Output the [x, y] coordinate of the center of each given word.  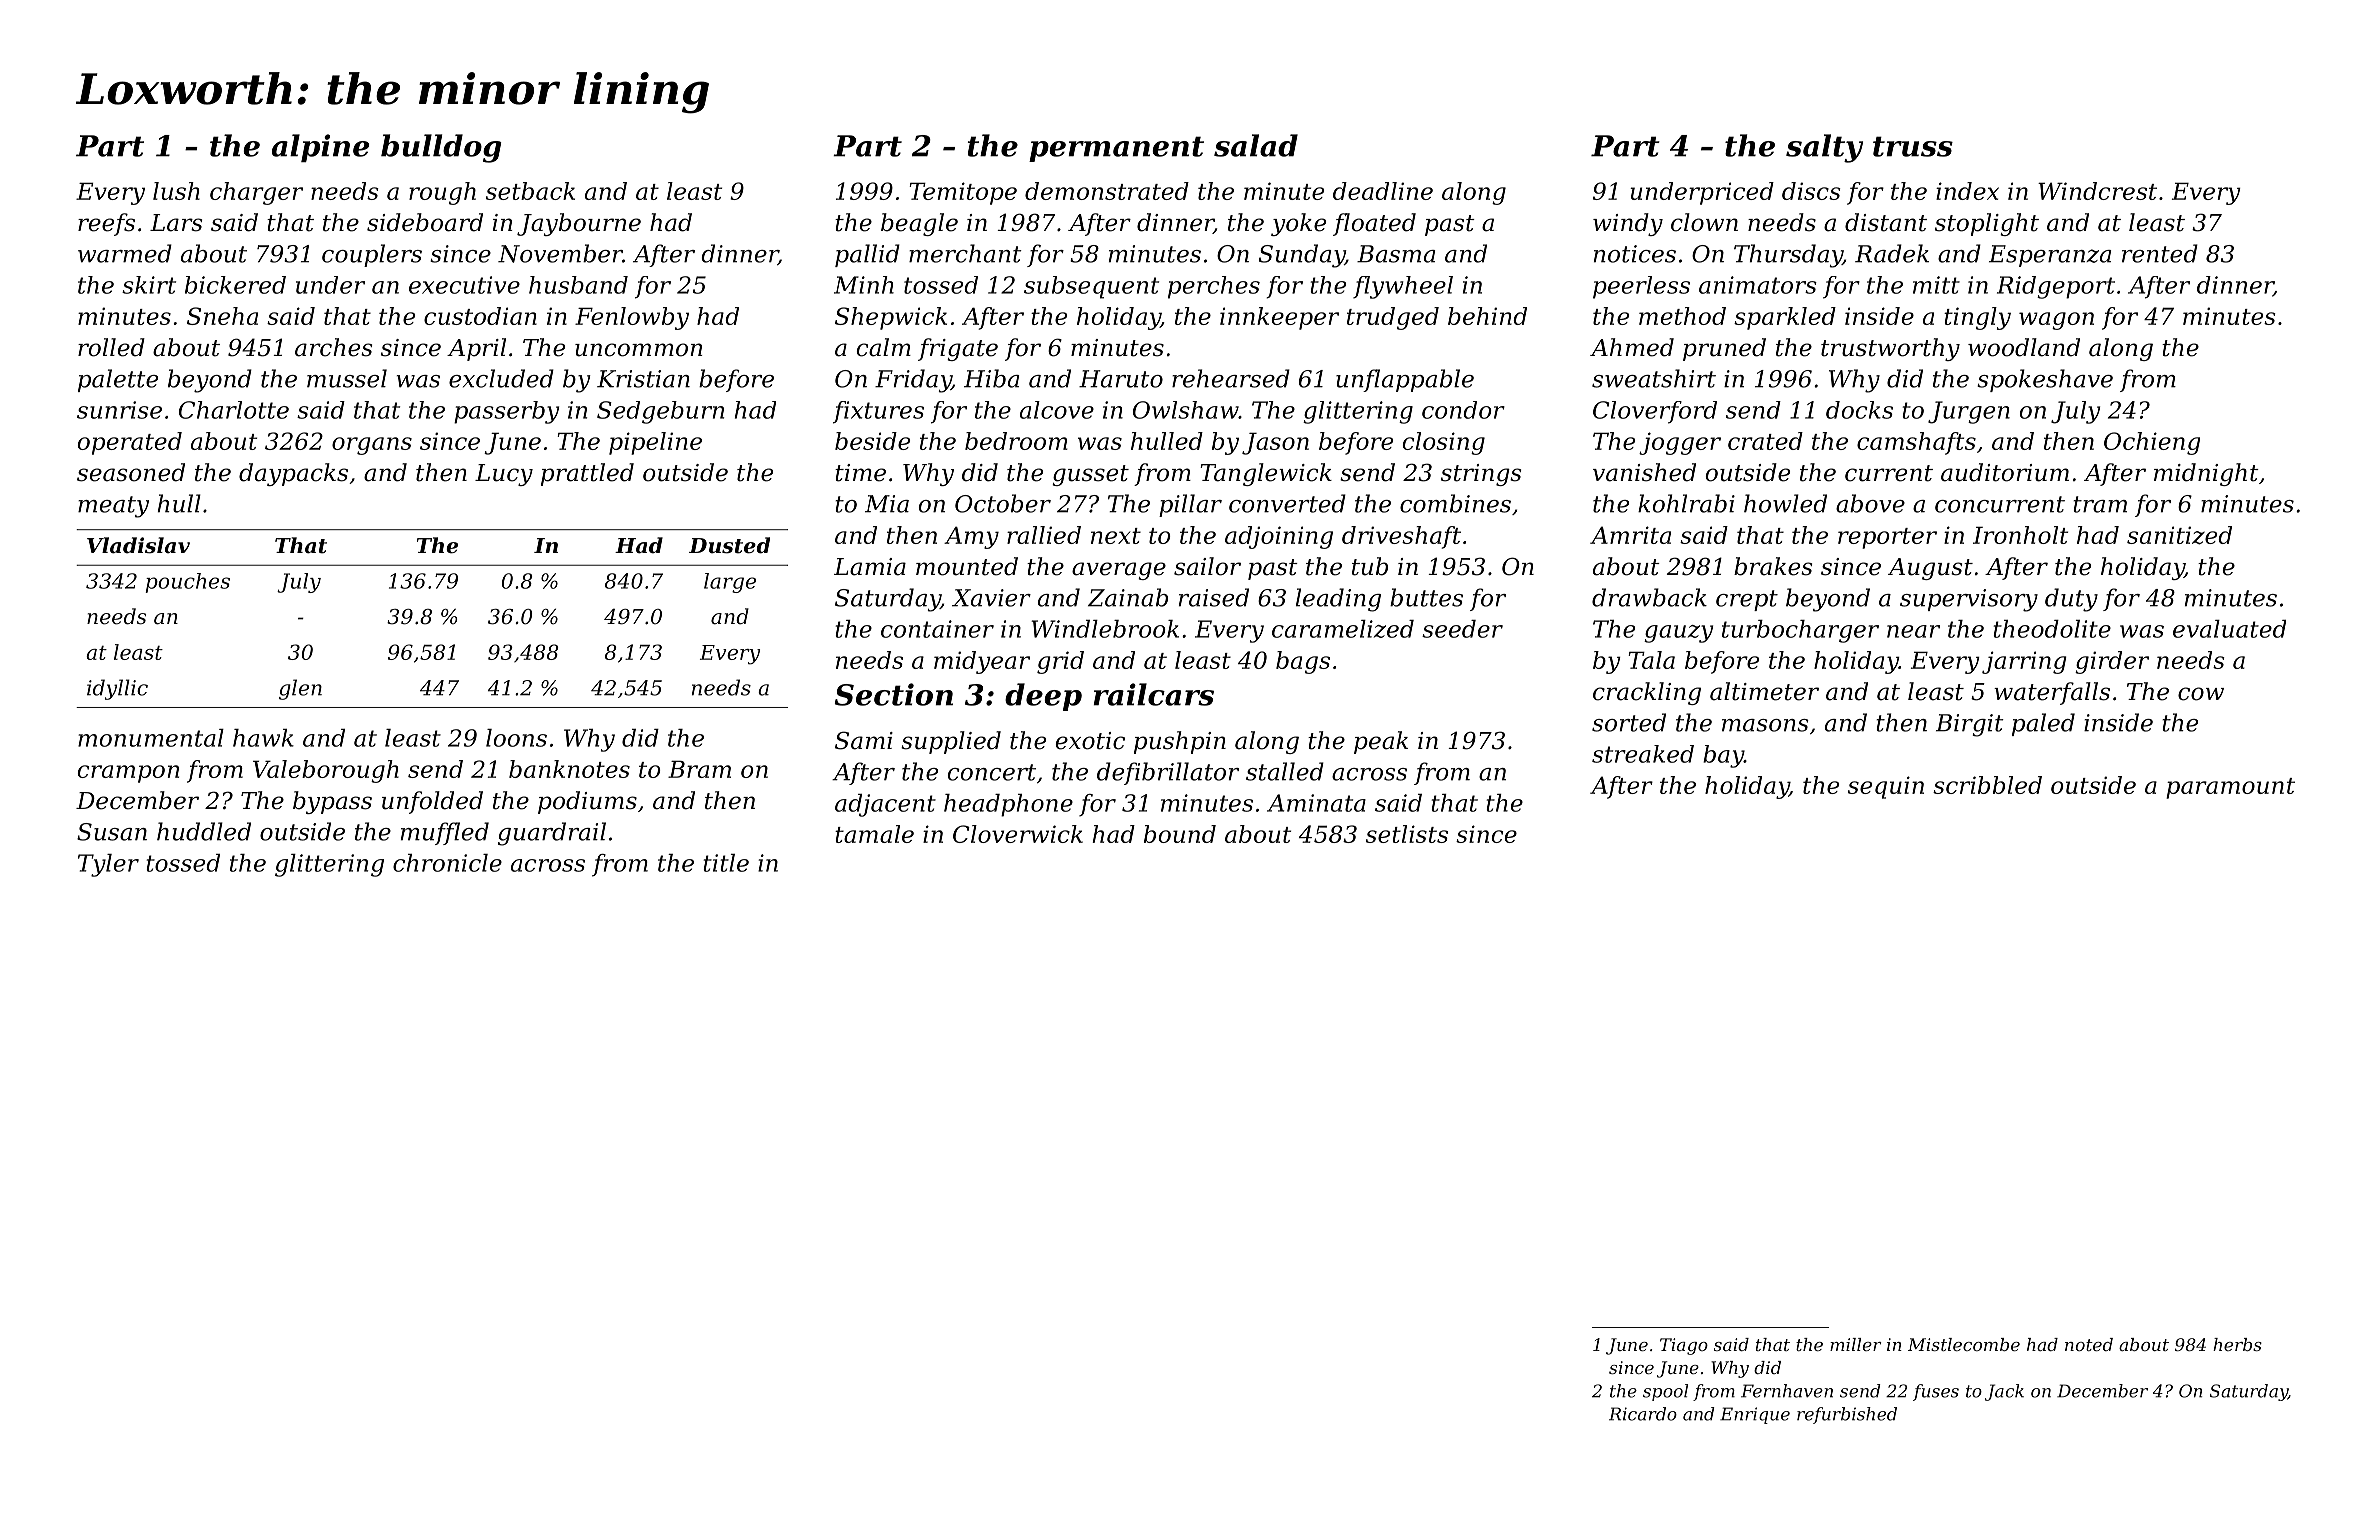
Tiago [1684, 1346]
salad [1256, 145]
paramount [2230, 788]
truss [1913, 146]
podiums [587, 802]
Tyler [108, 865]
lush [176, 191]
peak [1381, 742]
